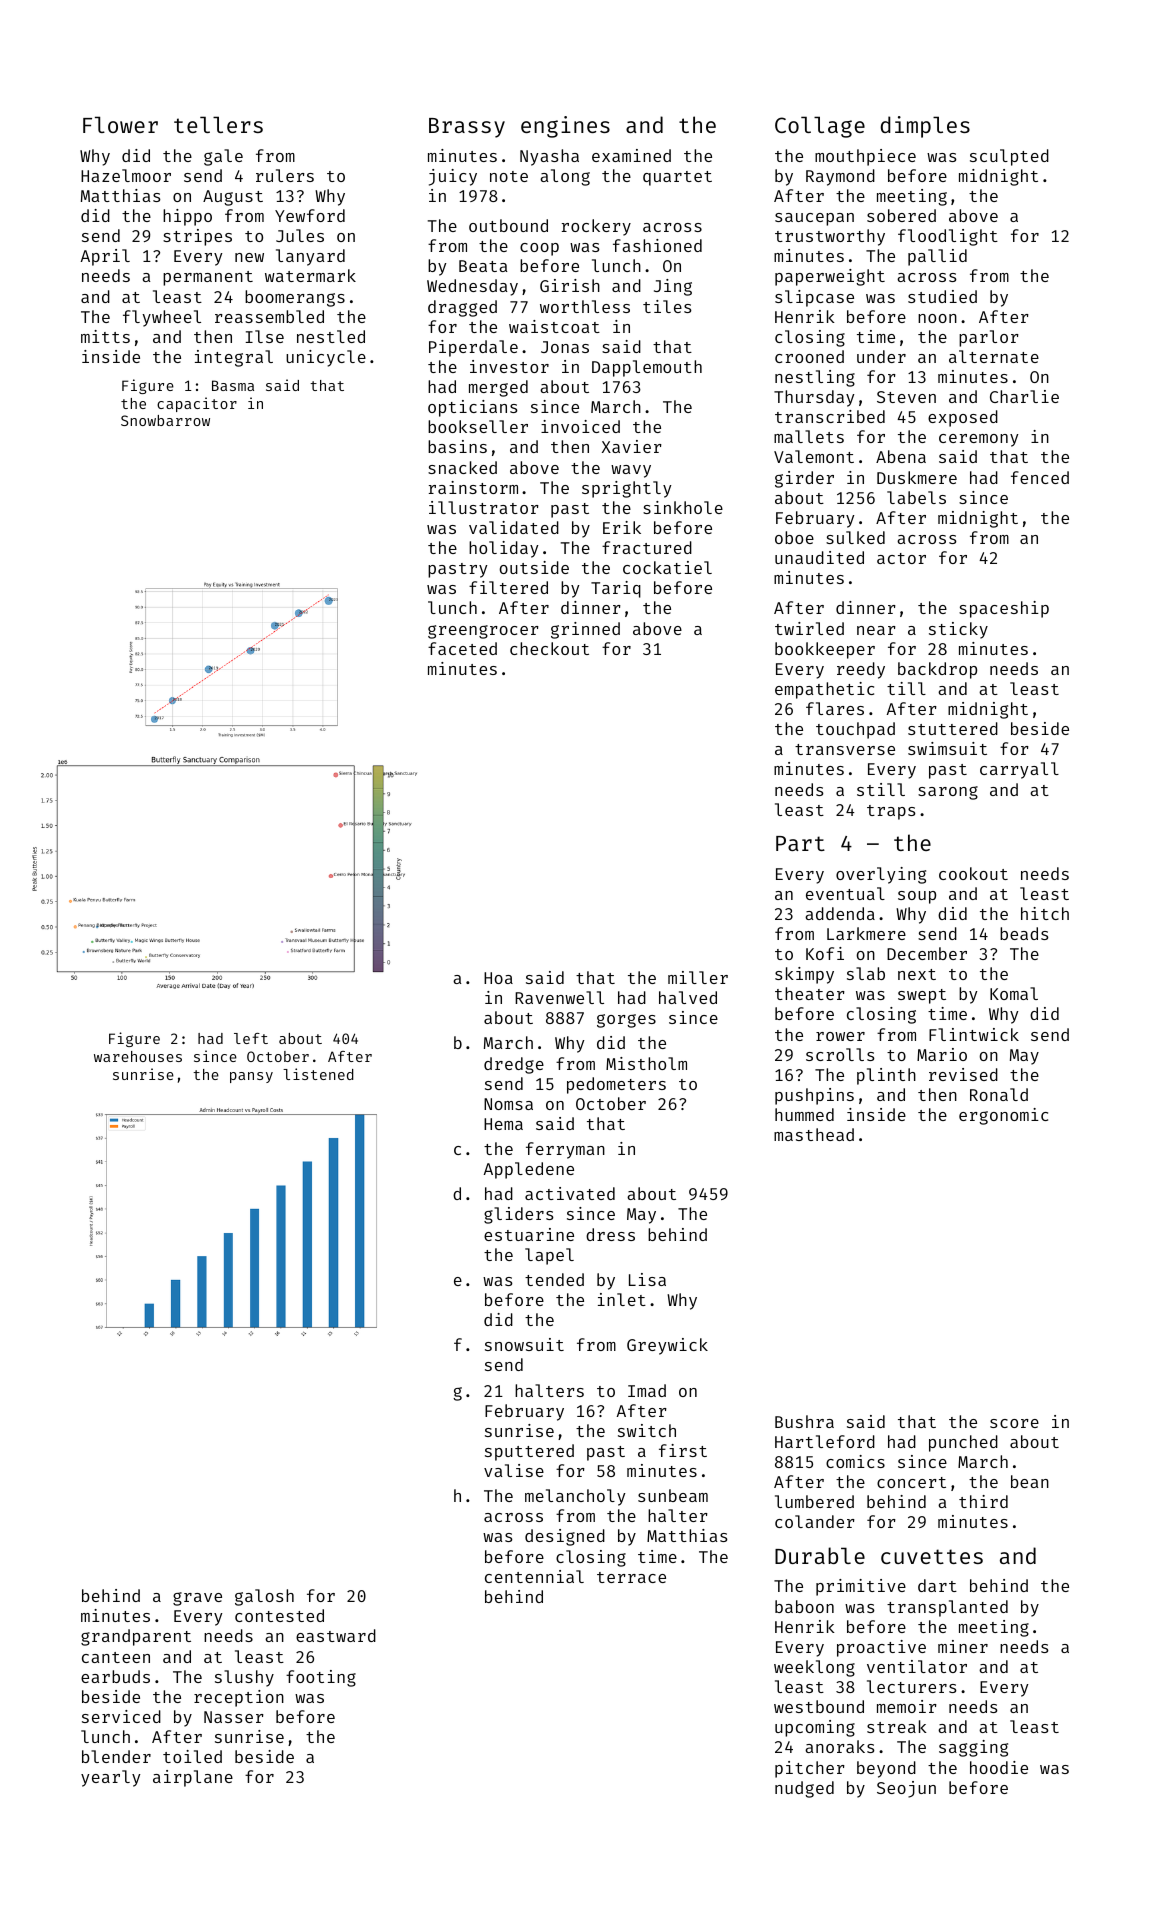 The width and height of the image is (1160, 1910). What do you see at coordinates (549, 648) in the image?
I see `checkout` at bounding box center [549, 648].
